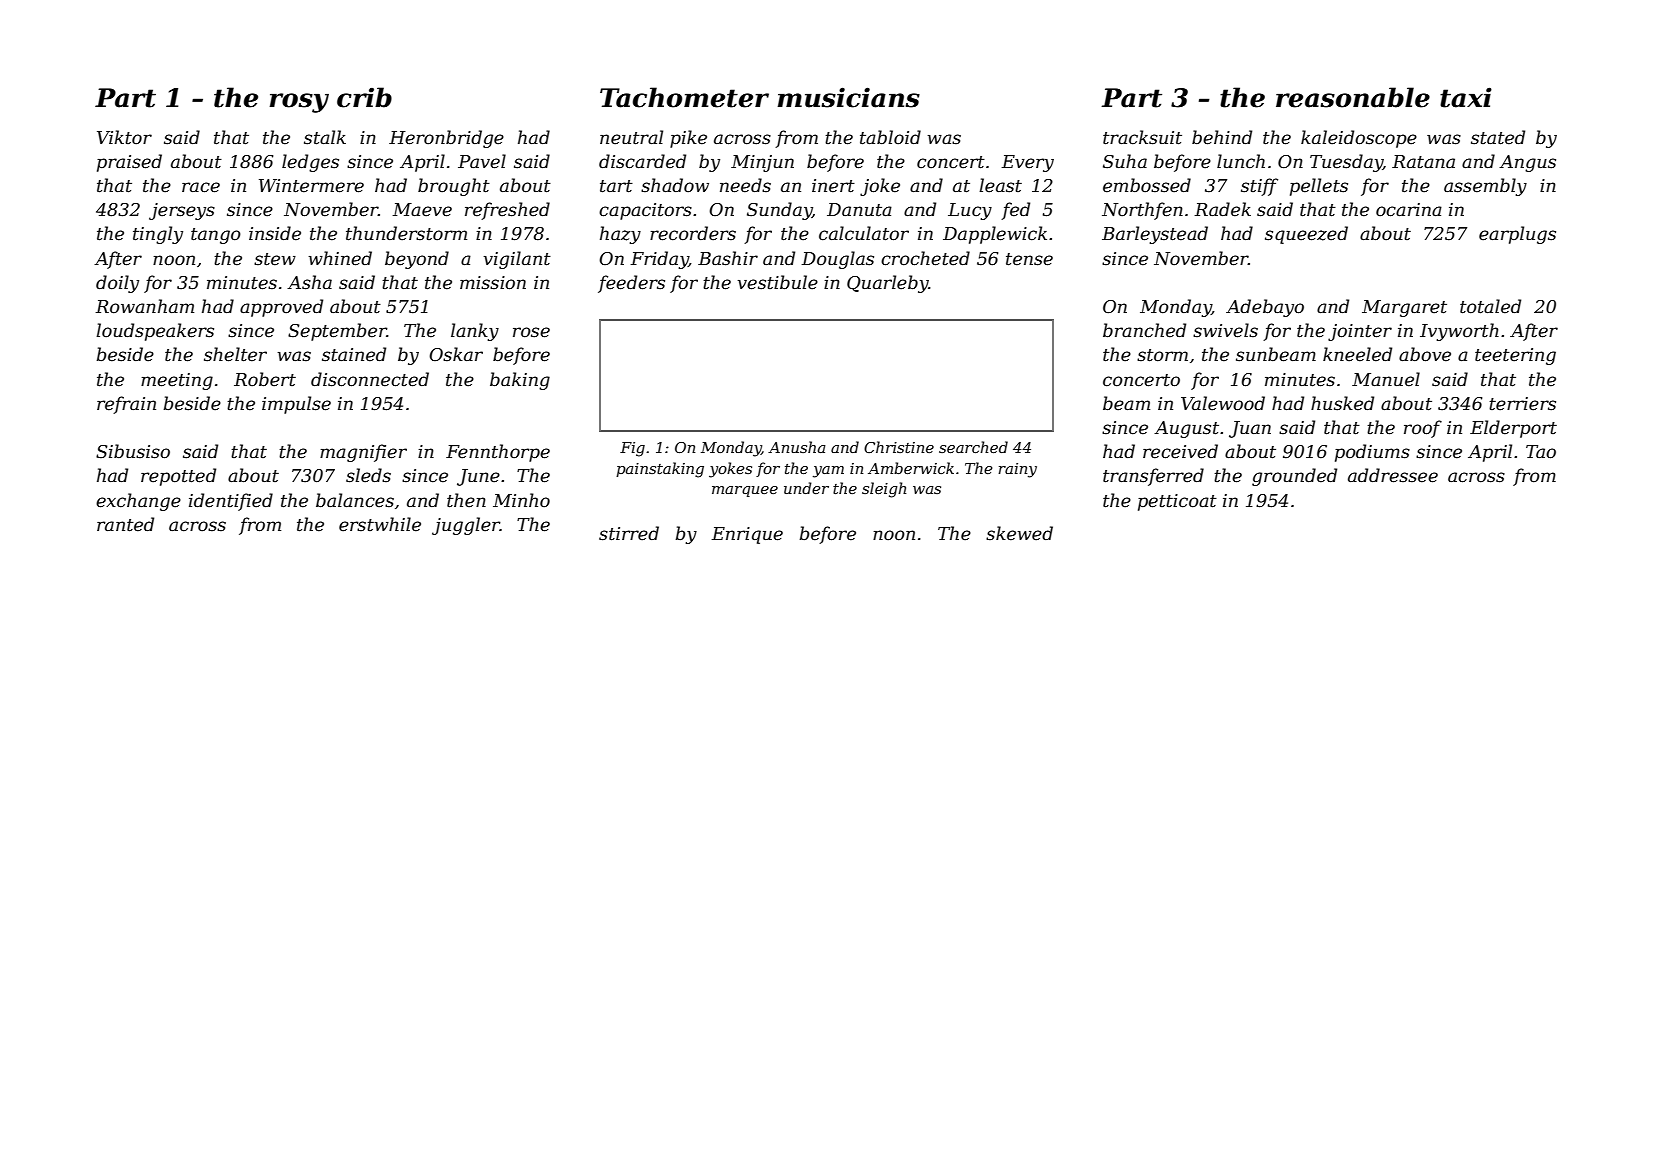  What do you see at coordinates (1223, 209) in the screenshot?
I see `Radek` at bounding box center [1223, 209].
